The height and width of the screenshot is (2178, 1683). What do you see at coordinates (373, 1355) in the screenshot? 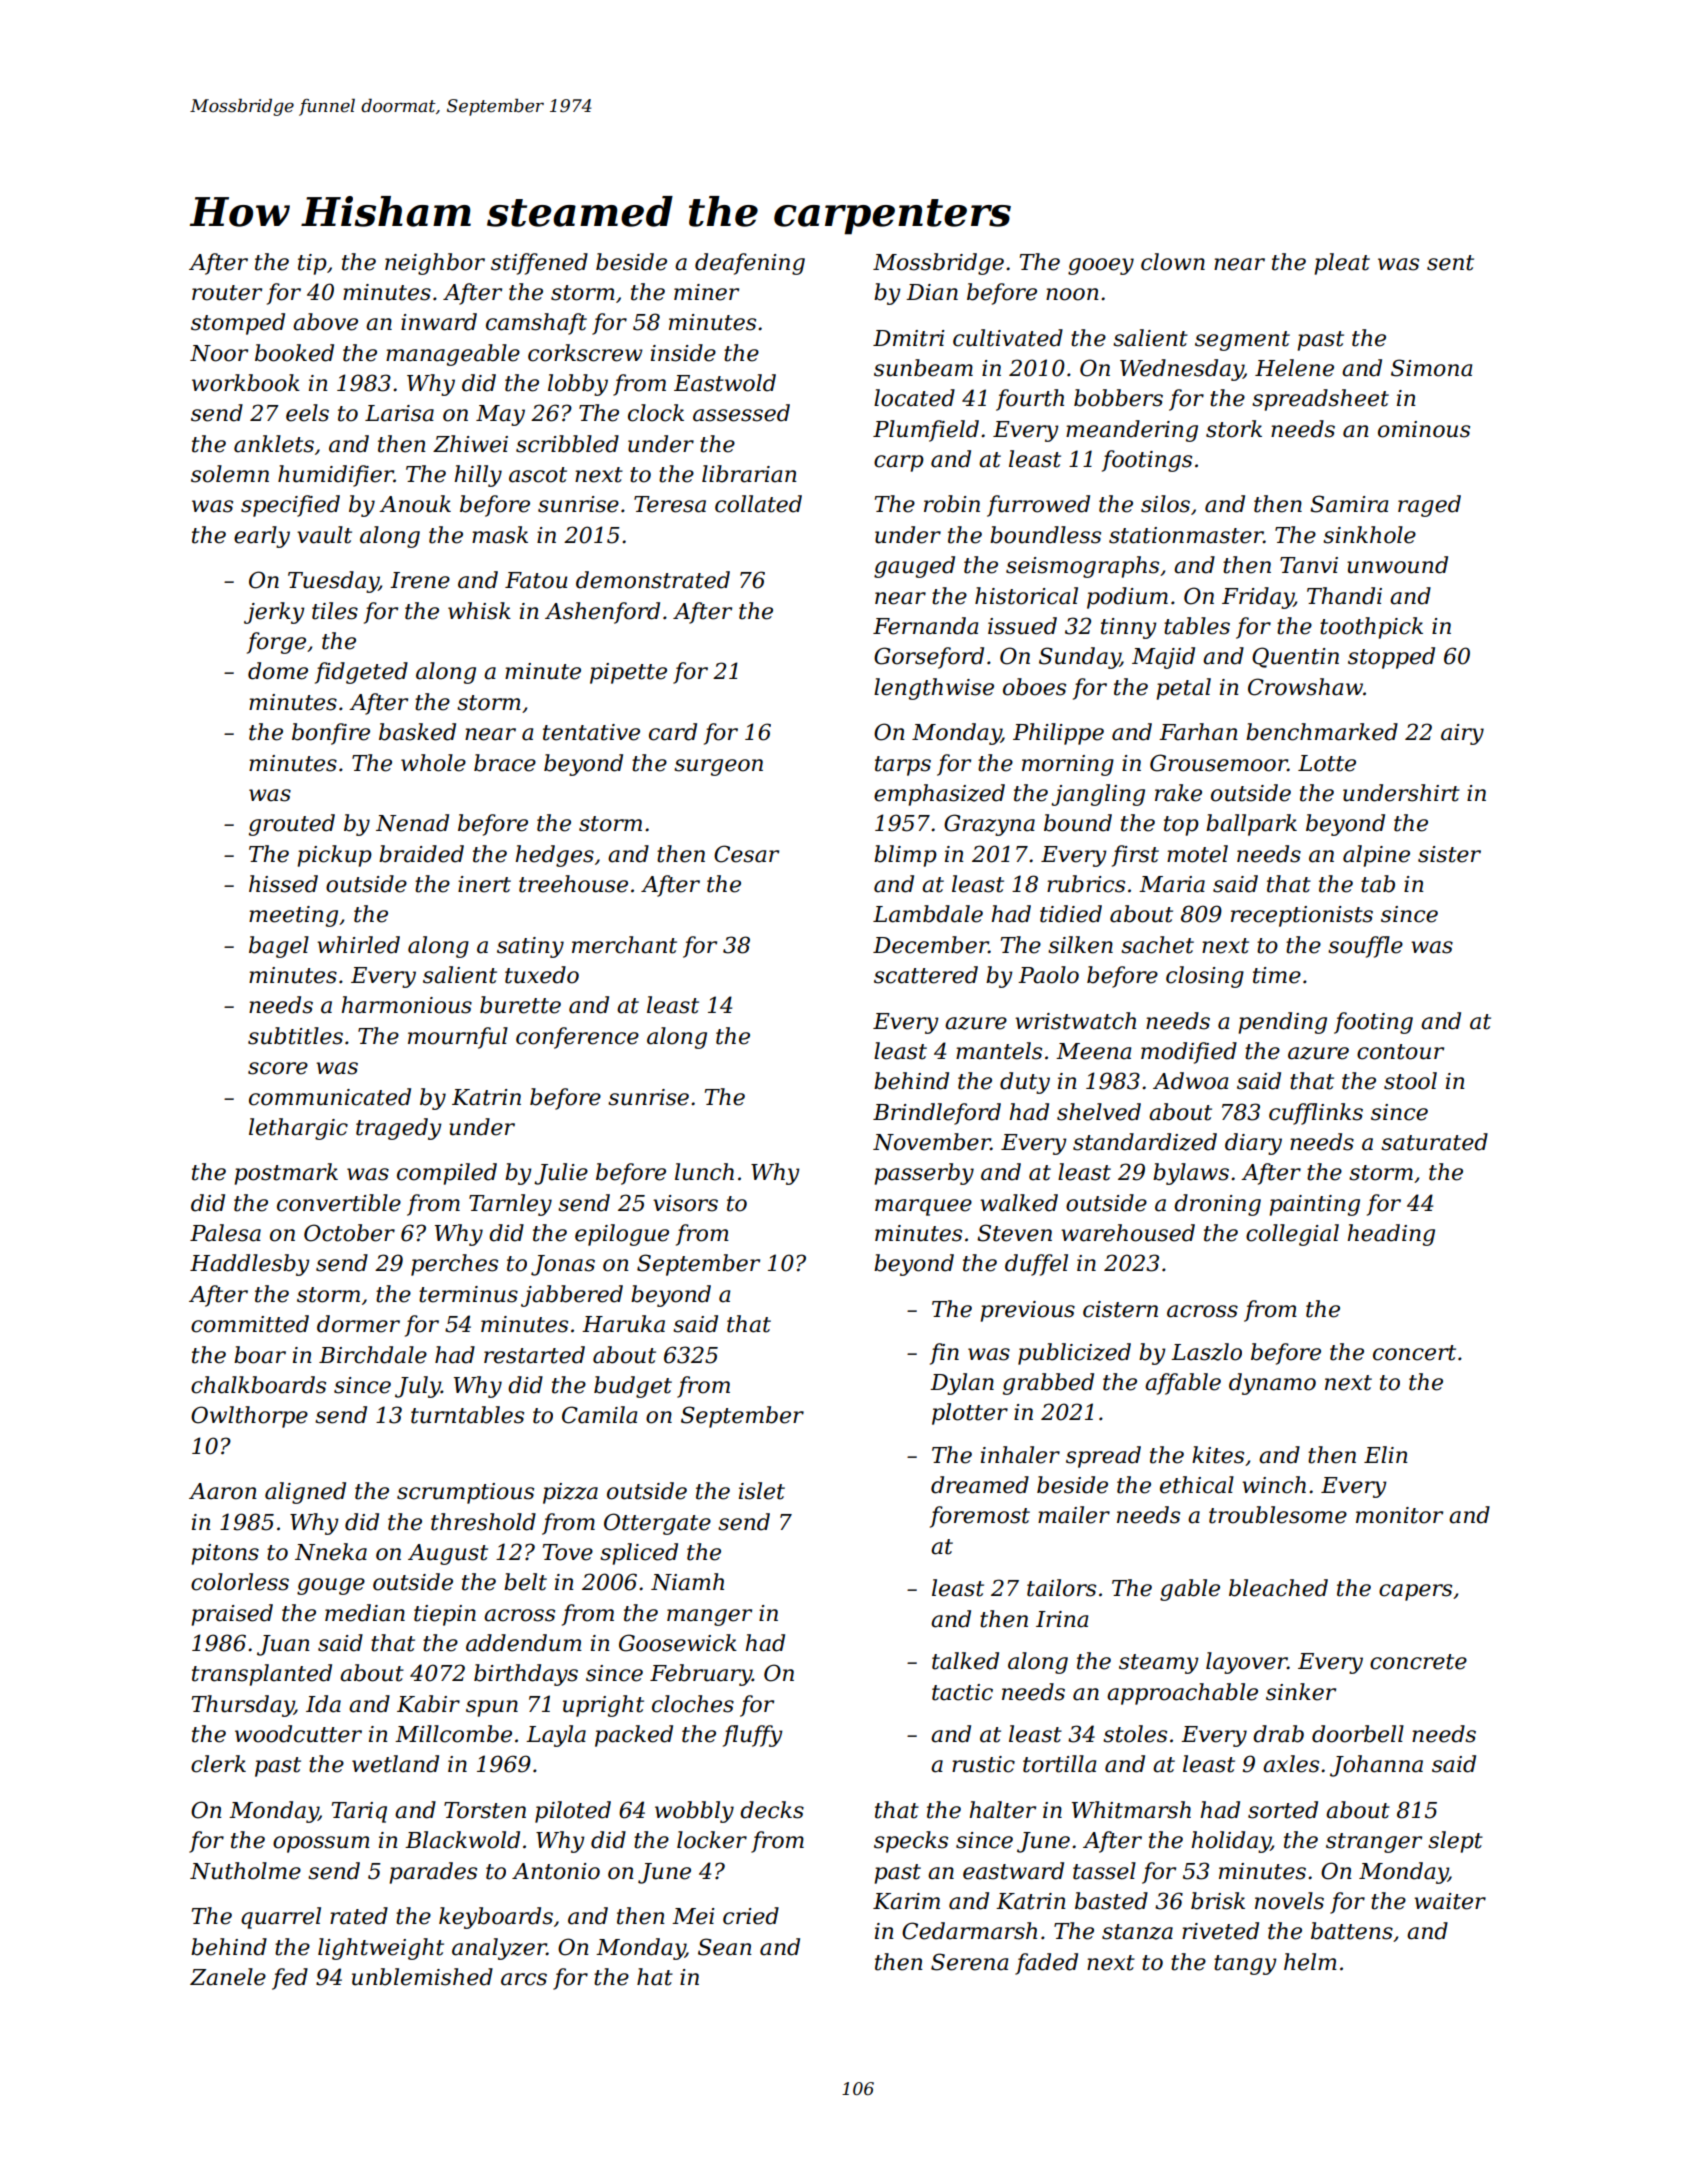
I see `Birchdale` at bounding box center [373, 1355].
